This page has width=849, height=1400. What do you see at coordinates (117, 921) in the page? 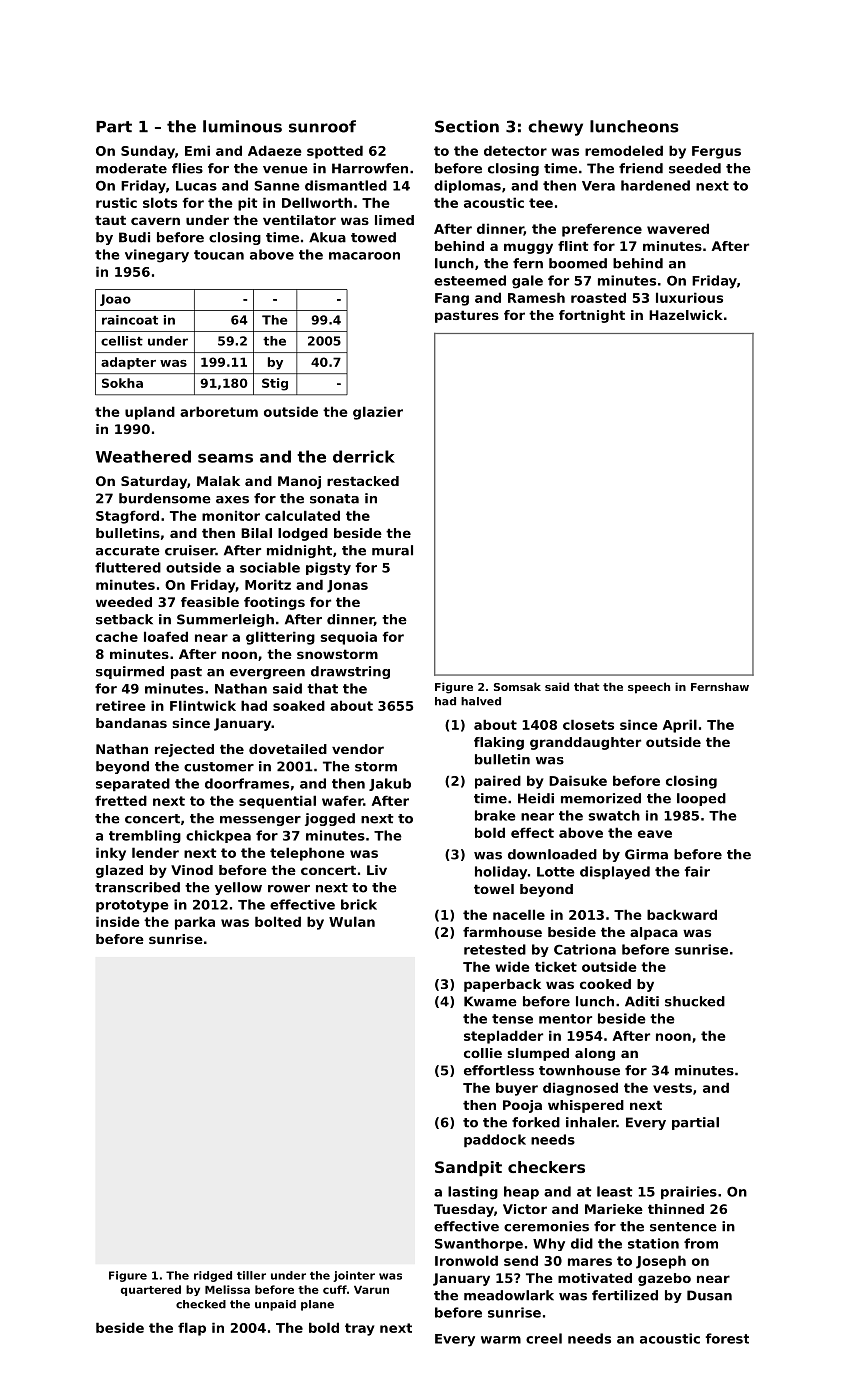
I see `inside` at bounding box center [117, 921].
